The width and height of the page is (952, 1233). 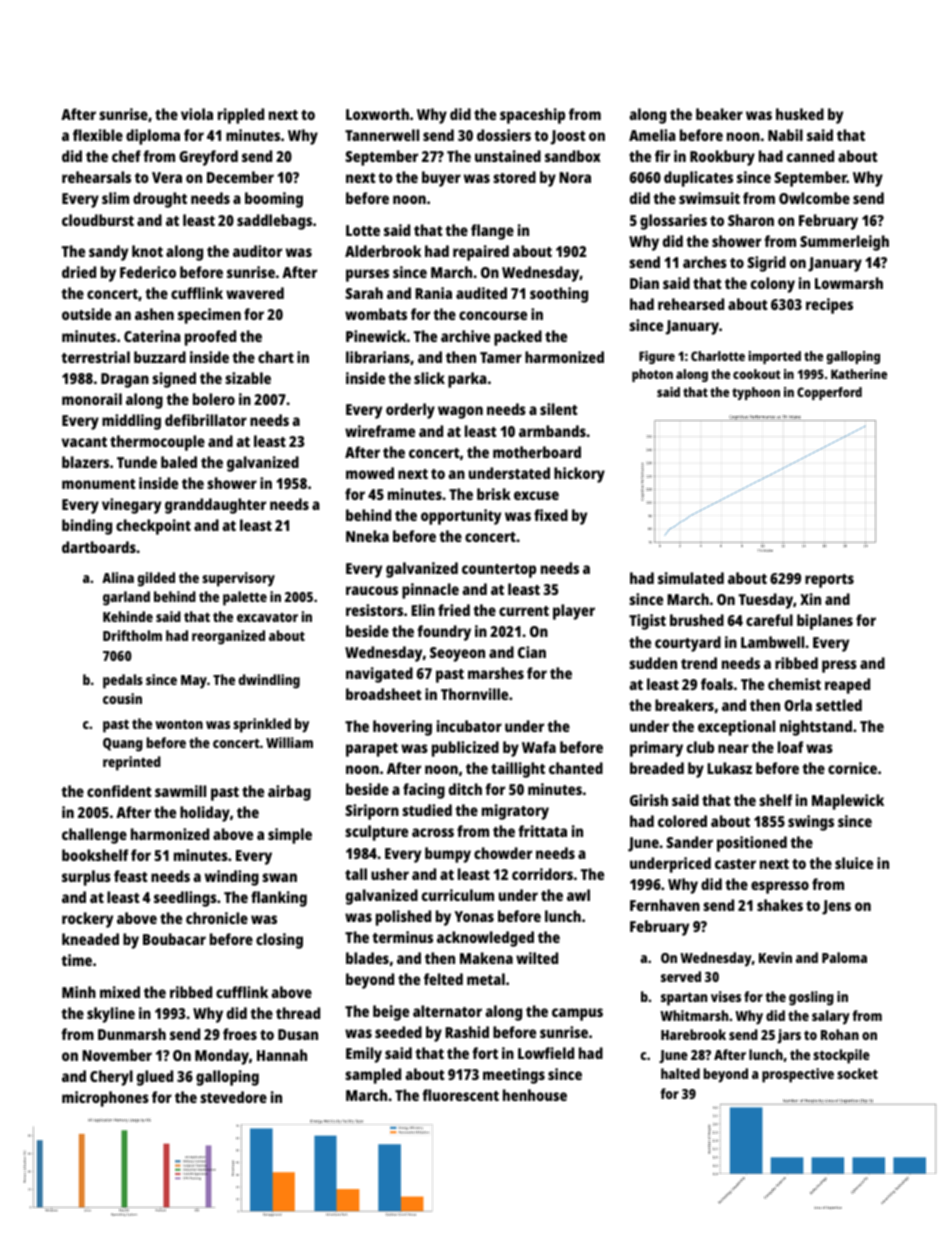 I want to click on Joost, so click(x=568, y=137).
